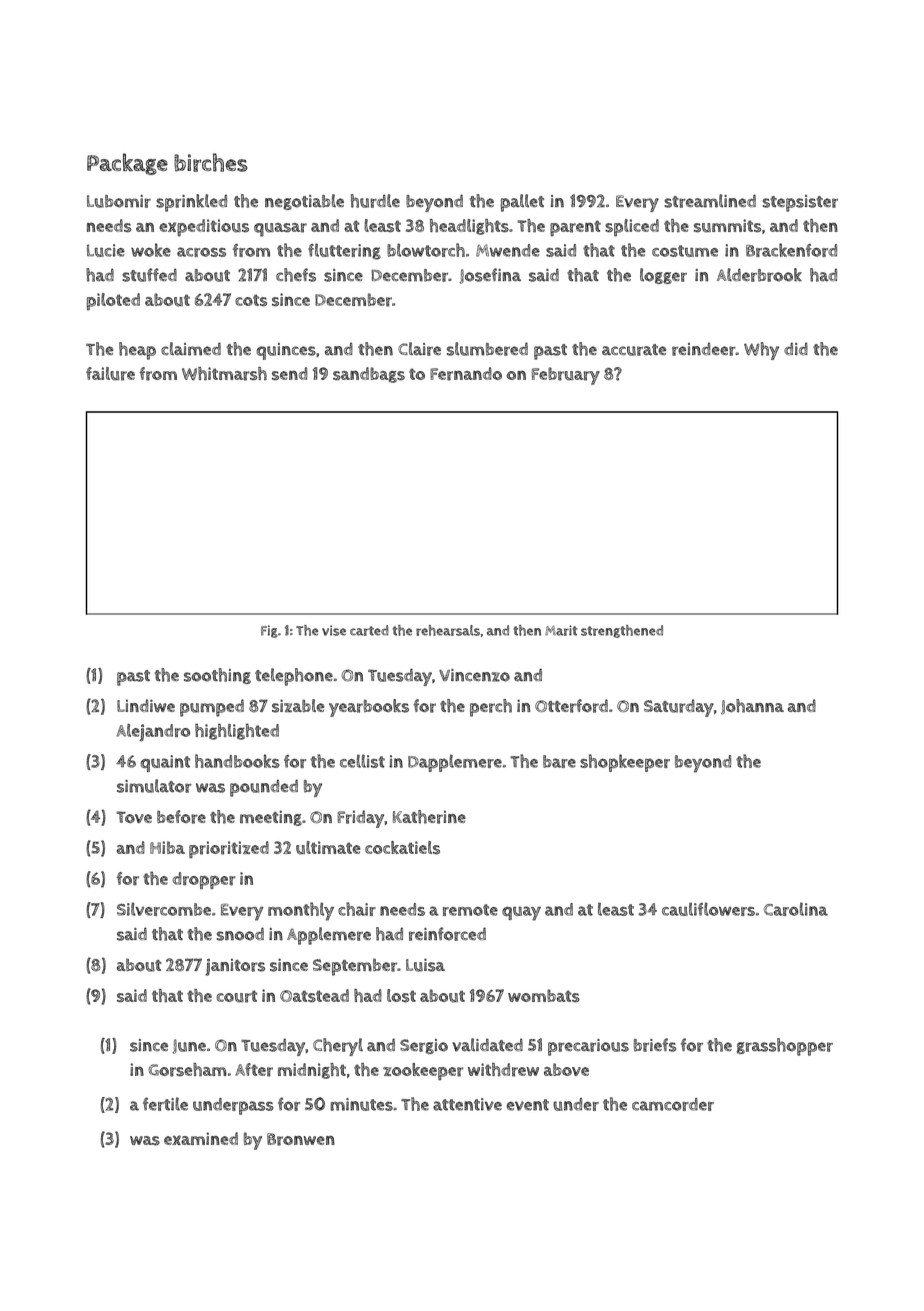  Describe the element at coordinates (146, 705) in the document. I see `Lindiwe` at that location.
